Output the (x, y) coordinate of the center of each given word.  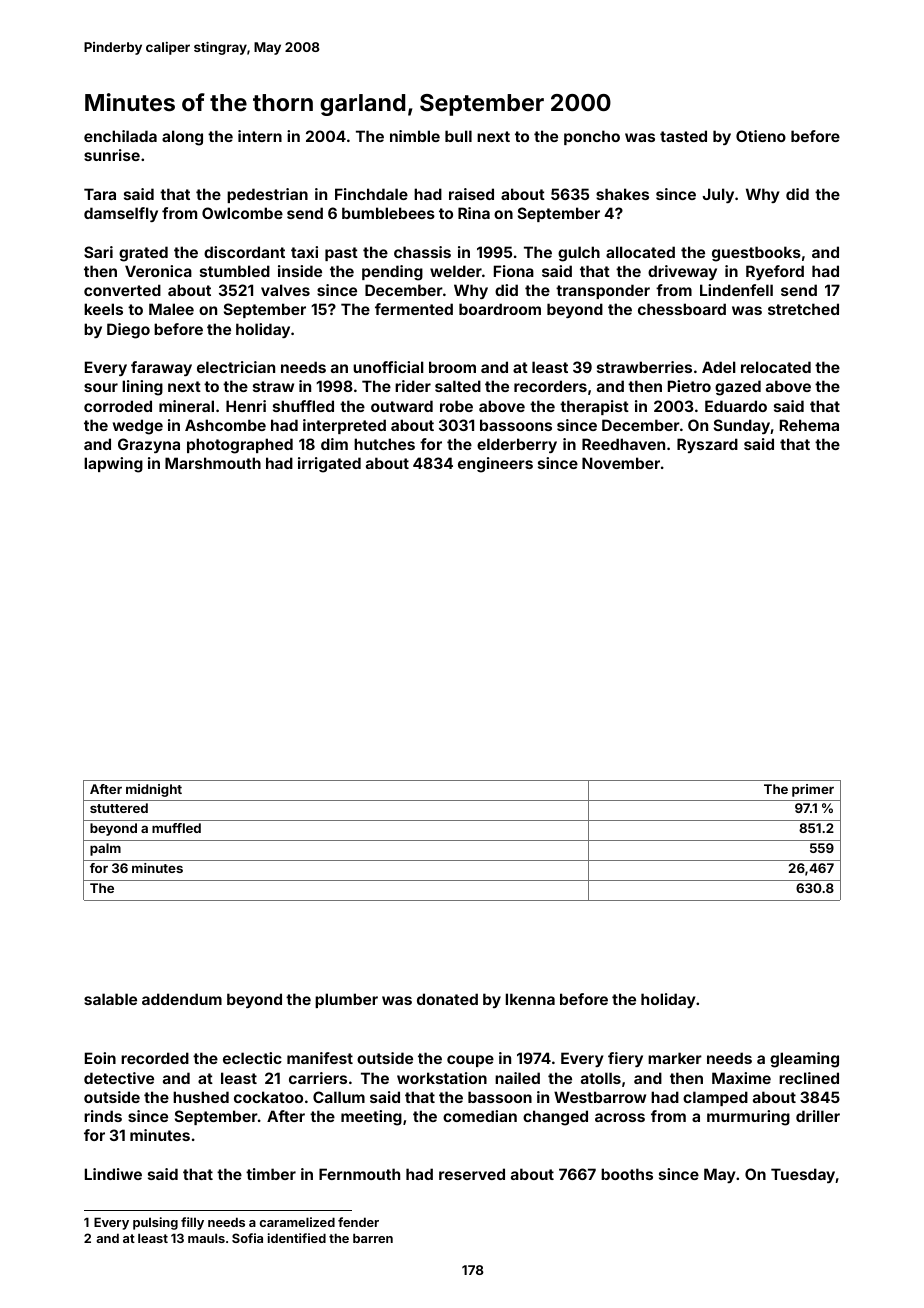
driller (818, 1116)
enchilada (120, 136)
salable (110, 999)
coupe (470, 1061)
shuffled (303, 406)
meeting (371, 1118)
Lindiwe (113, 1174)
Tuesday (803, 1175)
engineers (495, 465)
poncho (592, 137)
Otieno (761, 136)
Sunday (742, 426)
